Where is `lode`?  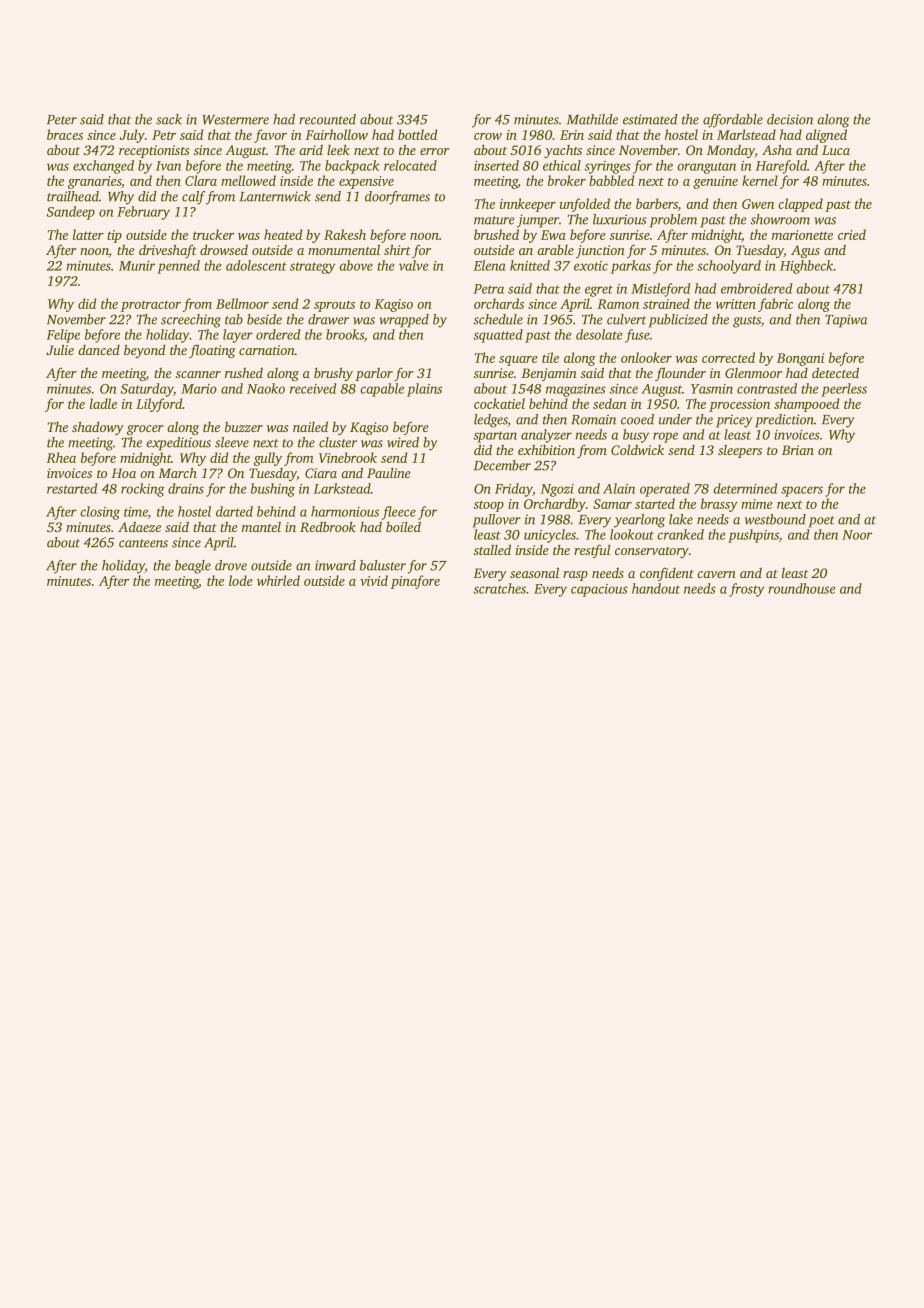
lode is located at coordinates (241, 580).
